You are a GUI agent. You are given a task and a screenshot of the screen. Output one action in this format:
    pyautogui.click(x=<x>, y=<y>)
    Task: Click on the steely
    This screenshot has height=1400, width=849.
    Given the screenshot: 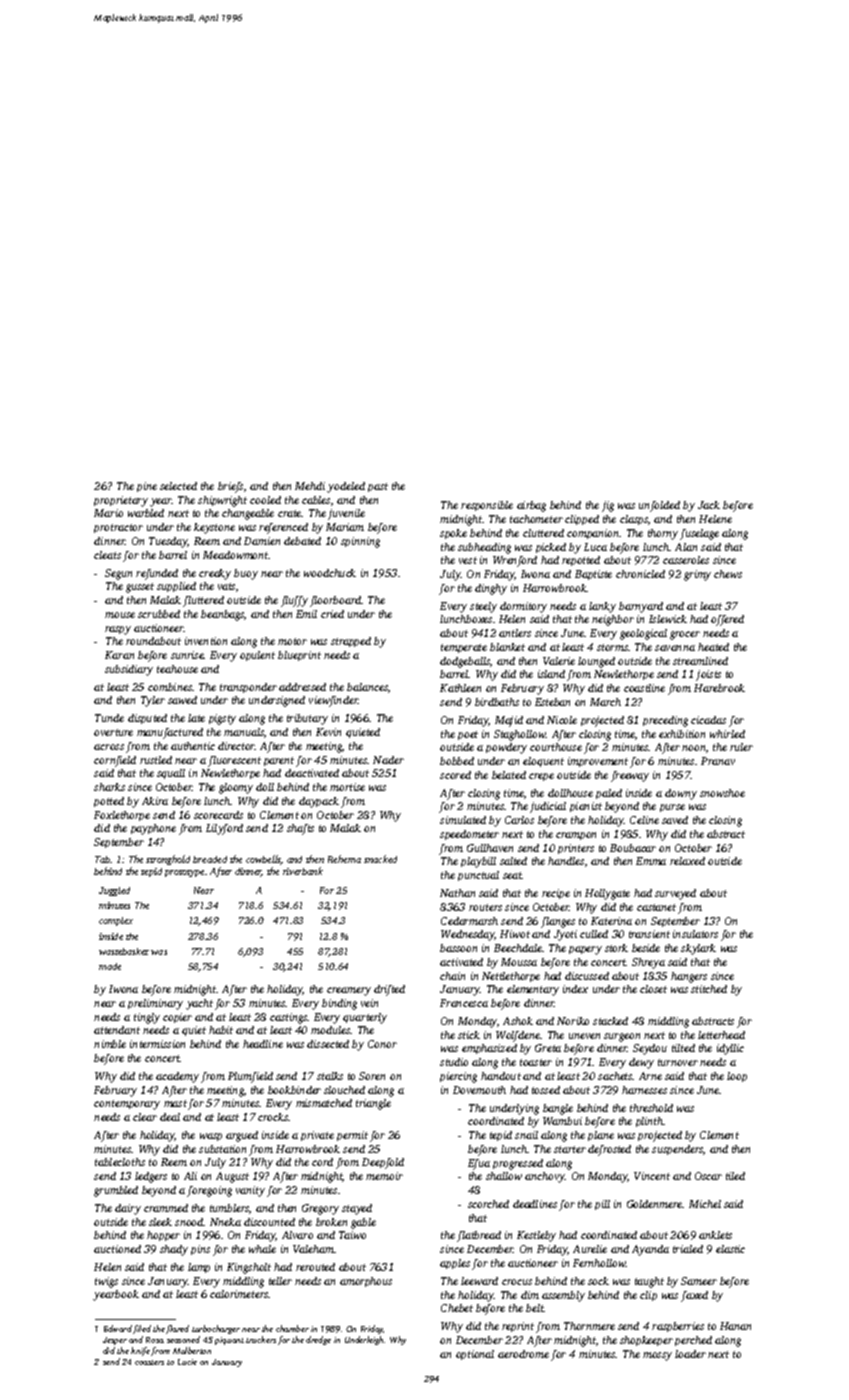 What is the action you would take?
    pyautogui.click(x=483, y=607)
